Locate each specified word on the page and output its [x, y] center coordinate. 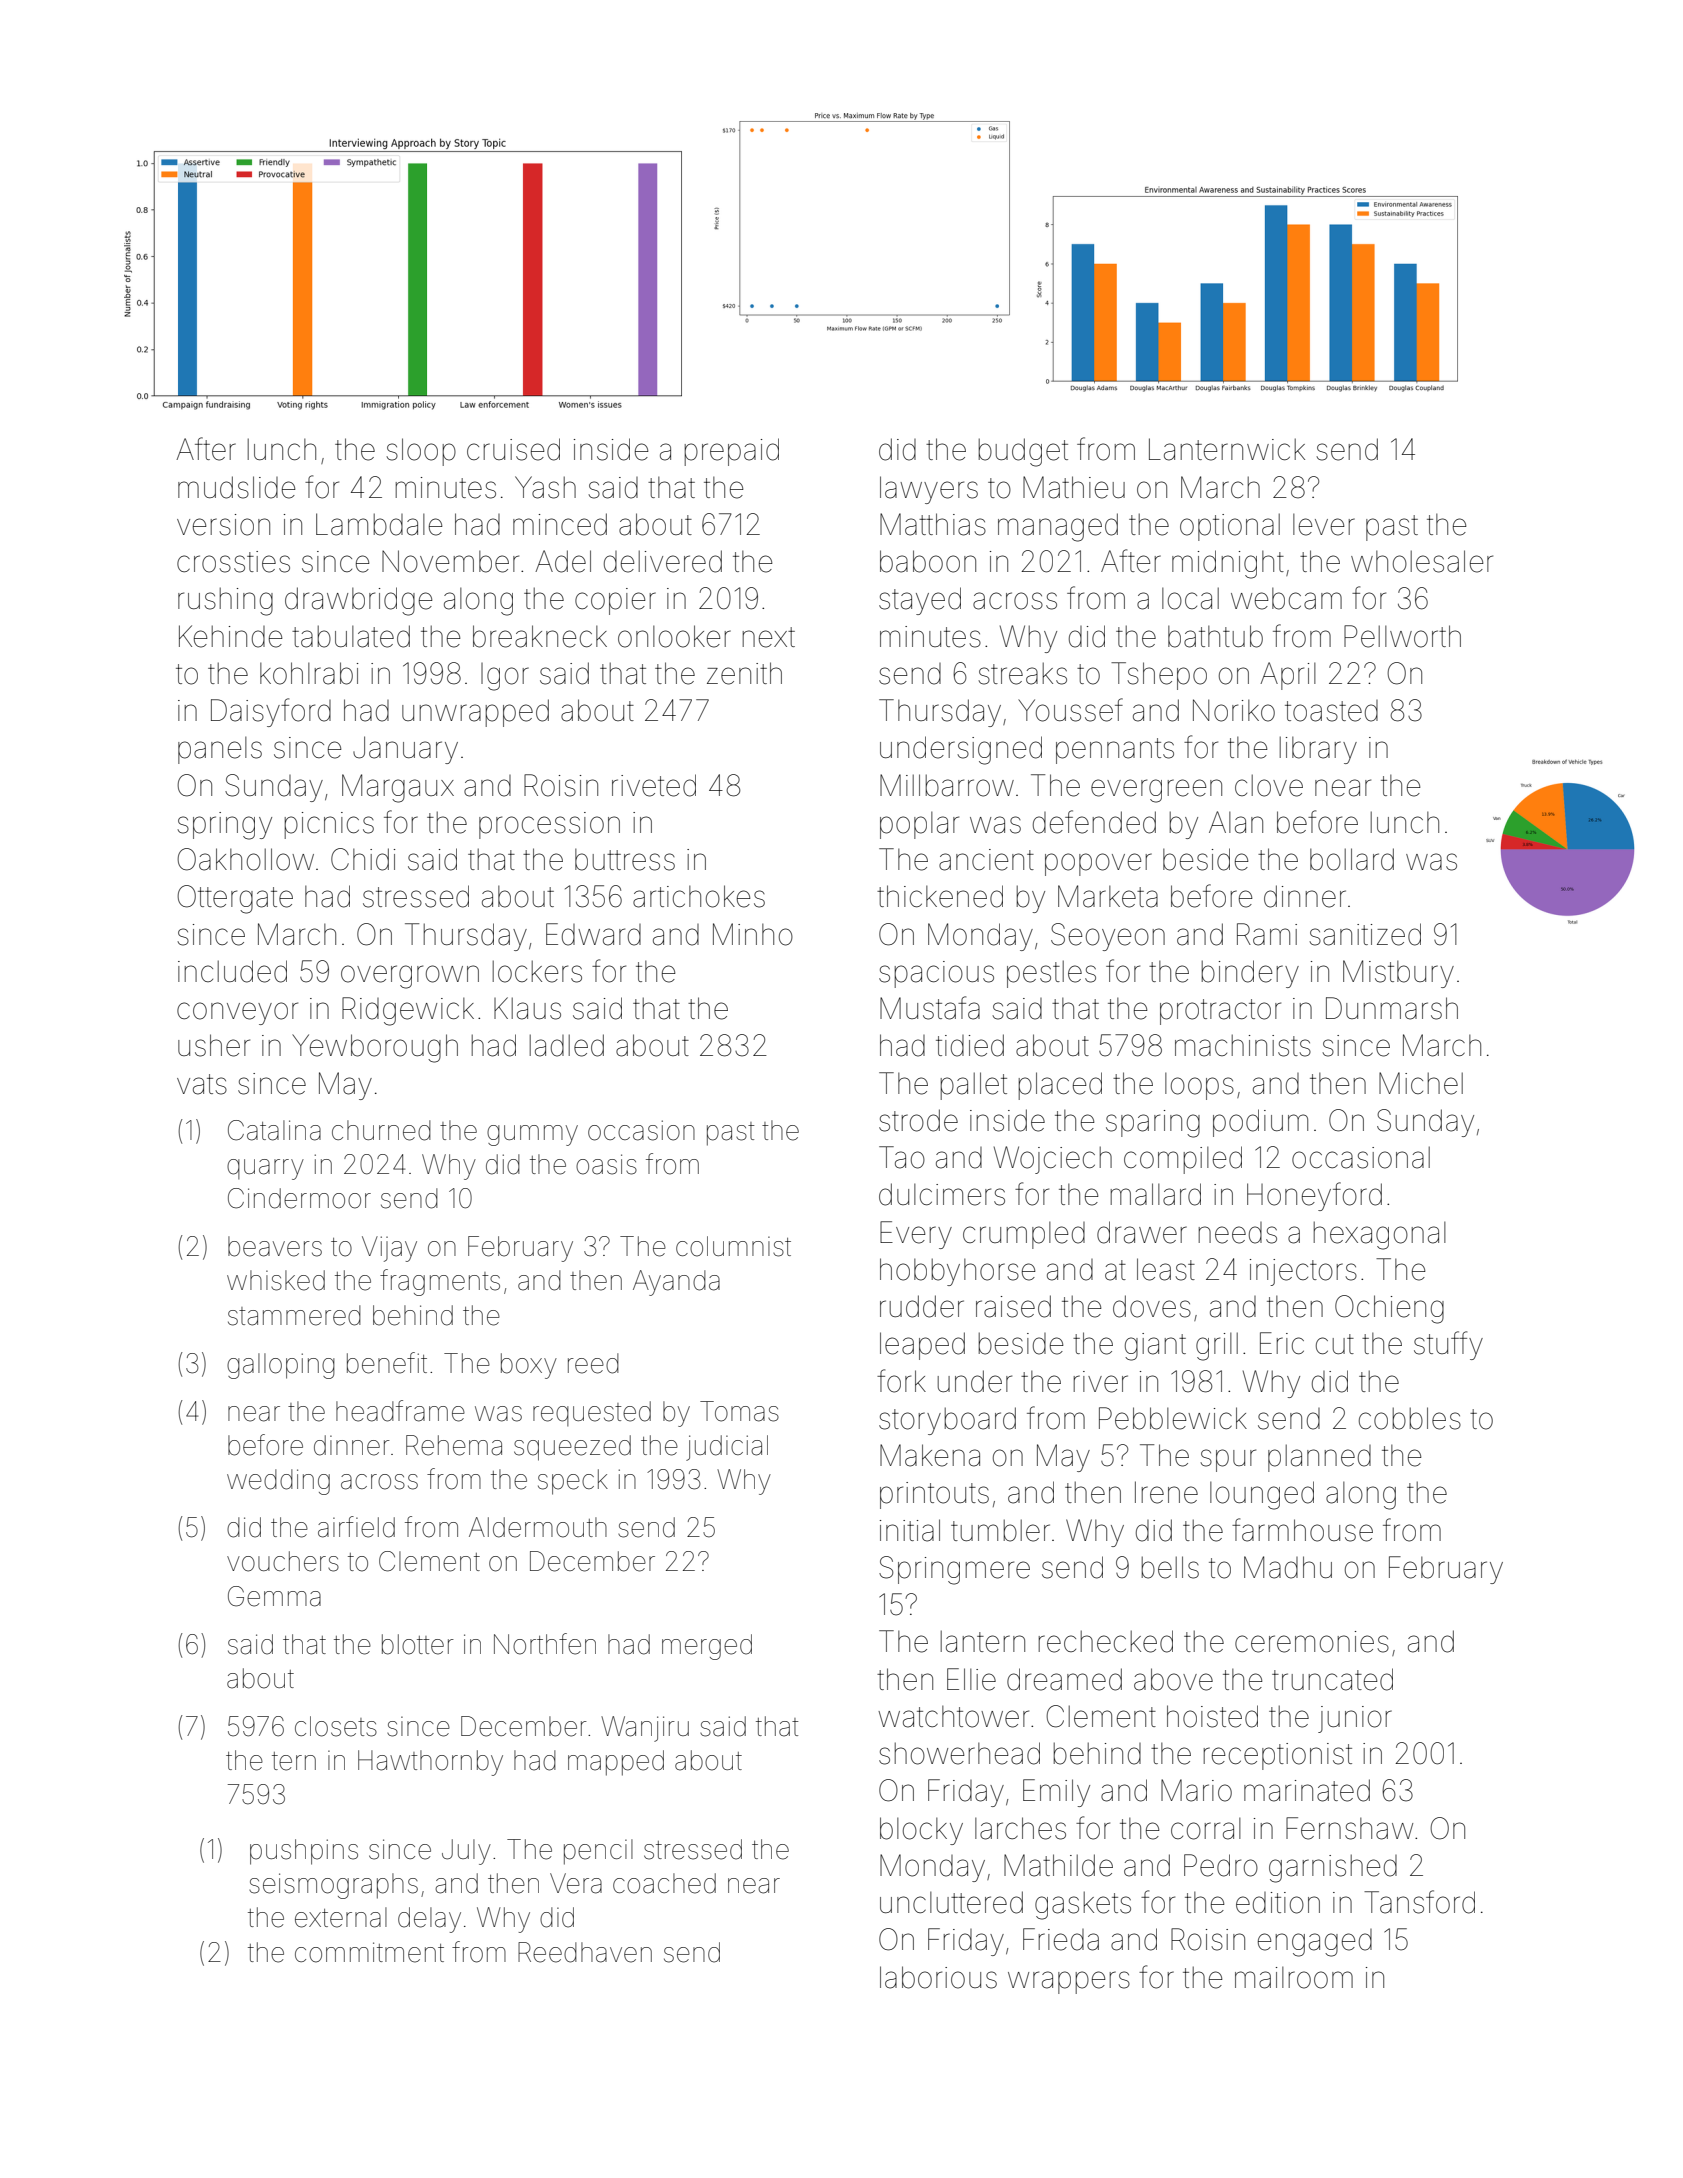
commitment [369, 1952]
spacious [936, 974]
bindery [1250, 974]
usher [214, 1045]
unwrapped [475, 713]
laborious [938, 1977]
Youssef [1070, 710]
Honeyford [1314, 1196]
